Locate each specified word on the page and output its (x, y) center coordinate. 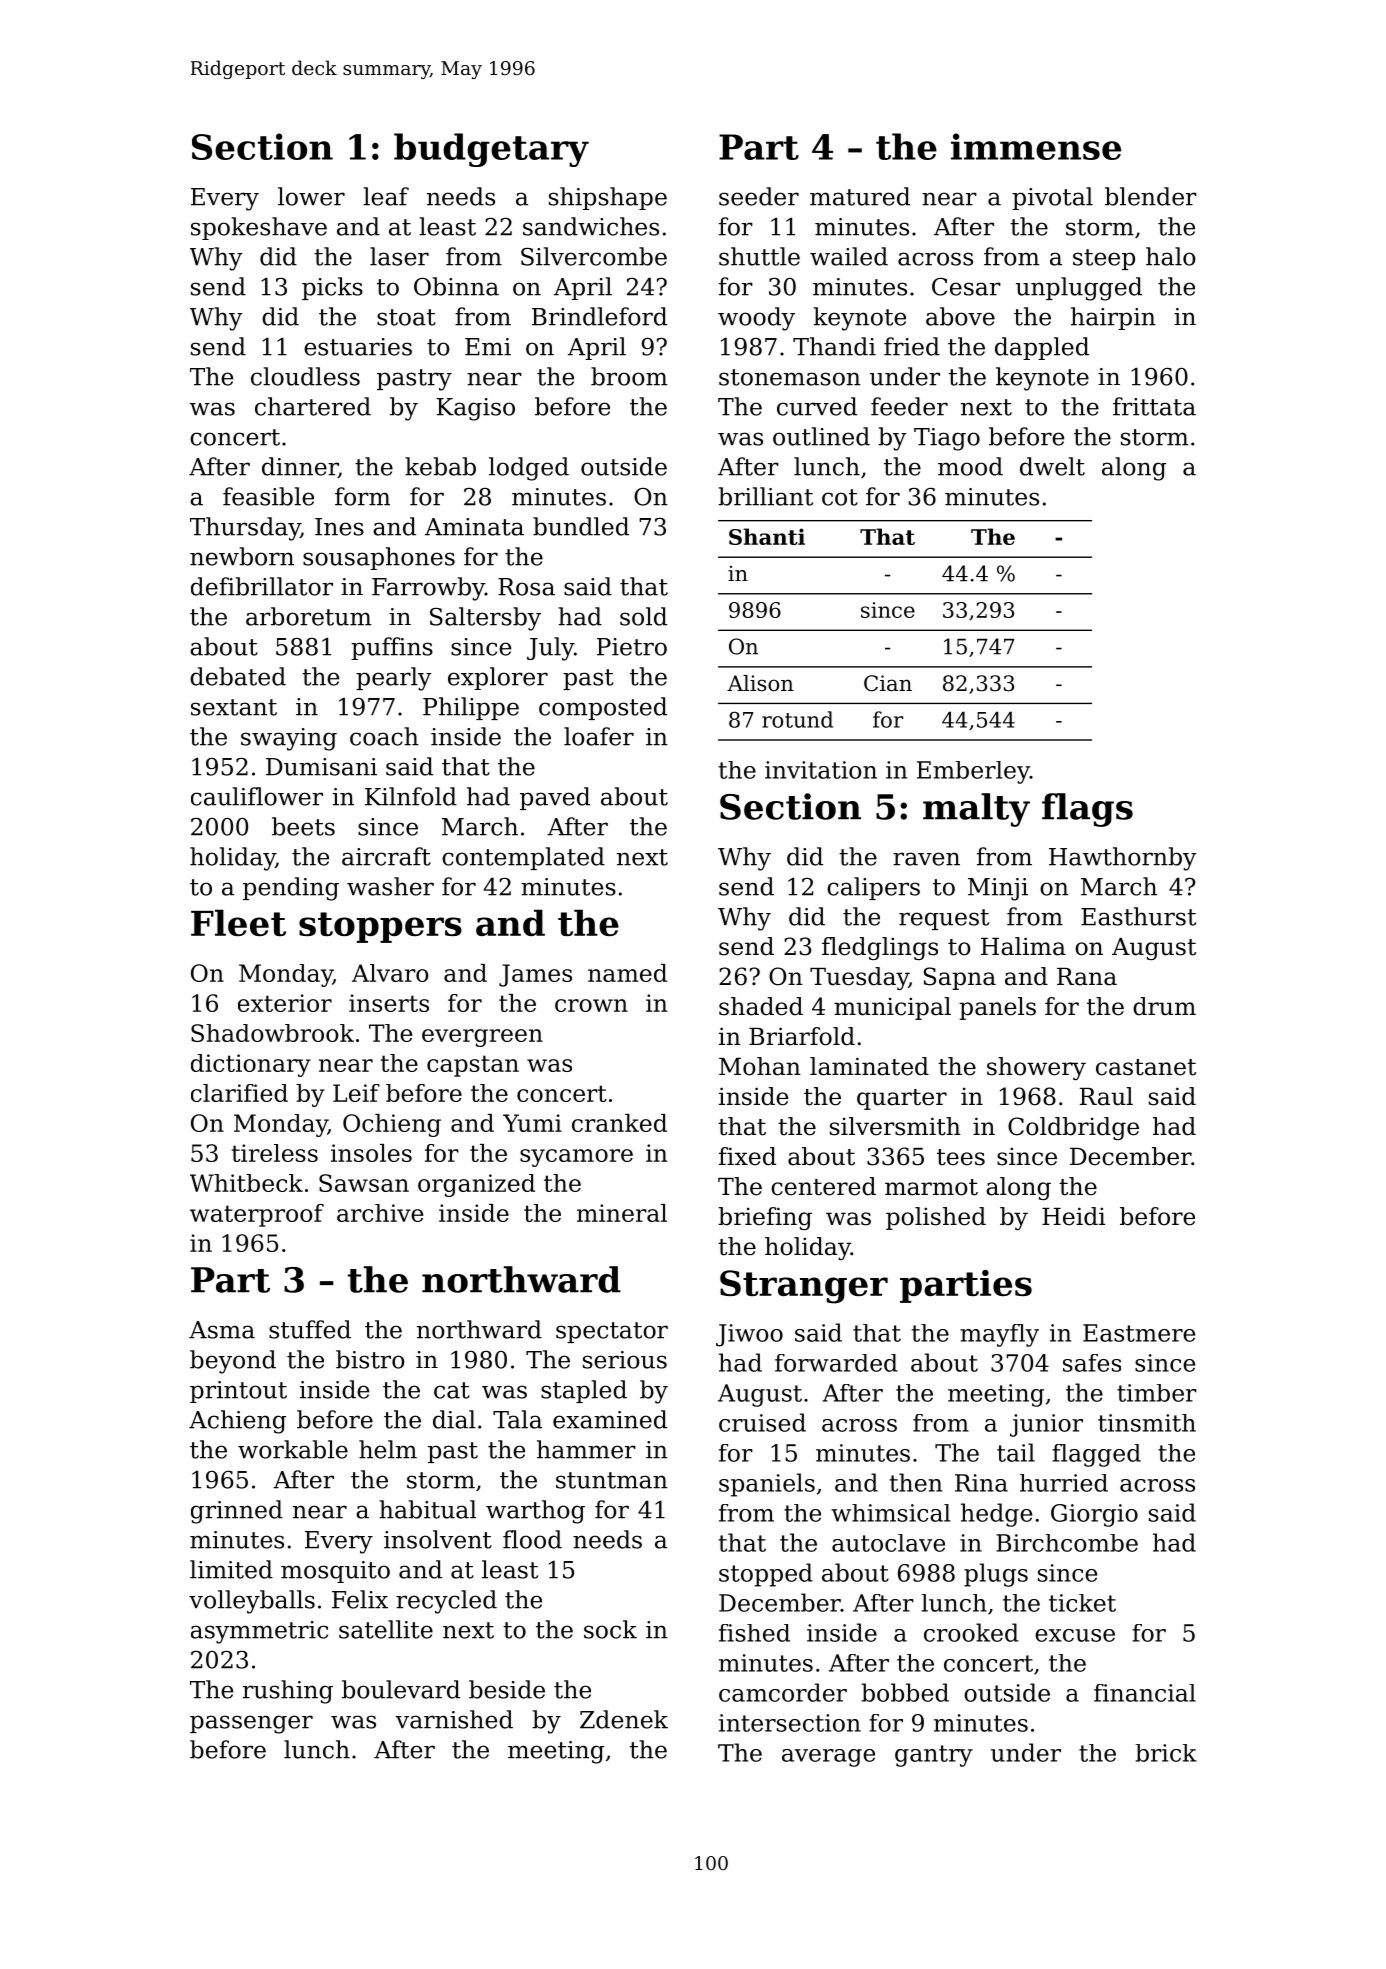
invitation (821, 770)
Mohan (760, 1066)
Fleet (238, 922)
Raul (1106, 1096)
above (960, 316)
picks (332, 288)
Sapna (960, 978)
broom (629, 376)
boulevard (401, 1689)
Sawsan (364, 1183)
